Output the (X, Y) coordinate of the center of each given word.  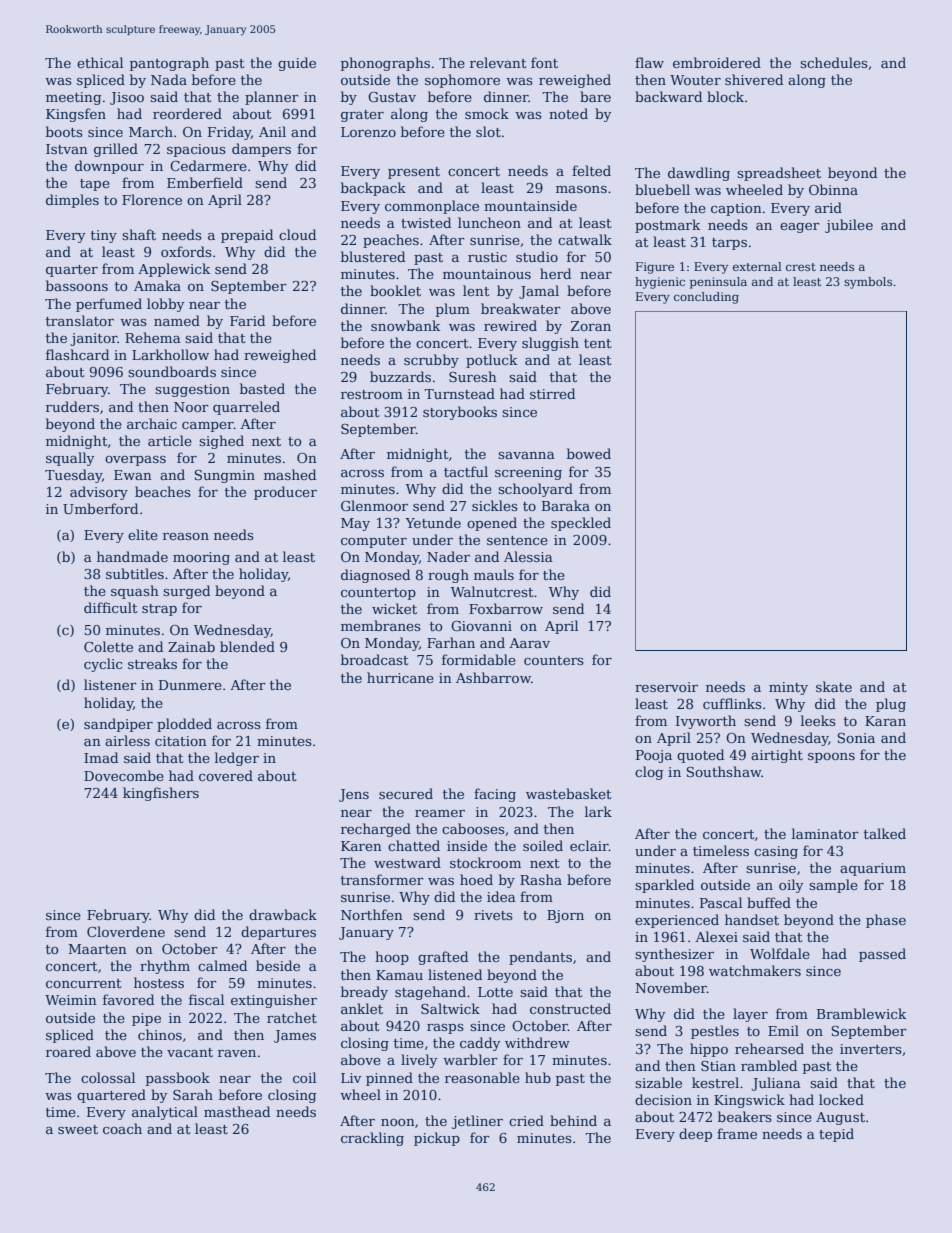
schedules (834, 62)
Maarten (98, 949)
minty (788, 688)
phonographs (385, 64)
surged (186, 592)
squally (70, 459)
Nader (448, 556)
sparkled (664, 886)
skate (834, 686)
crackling (372, 1139)
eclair (589, 845)
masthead (237, 1111)
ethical (100, 62)
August (840, 1118)
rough (448, 576)
